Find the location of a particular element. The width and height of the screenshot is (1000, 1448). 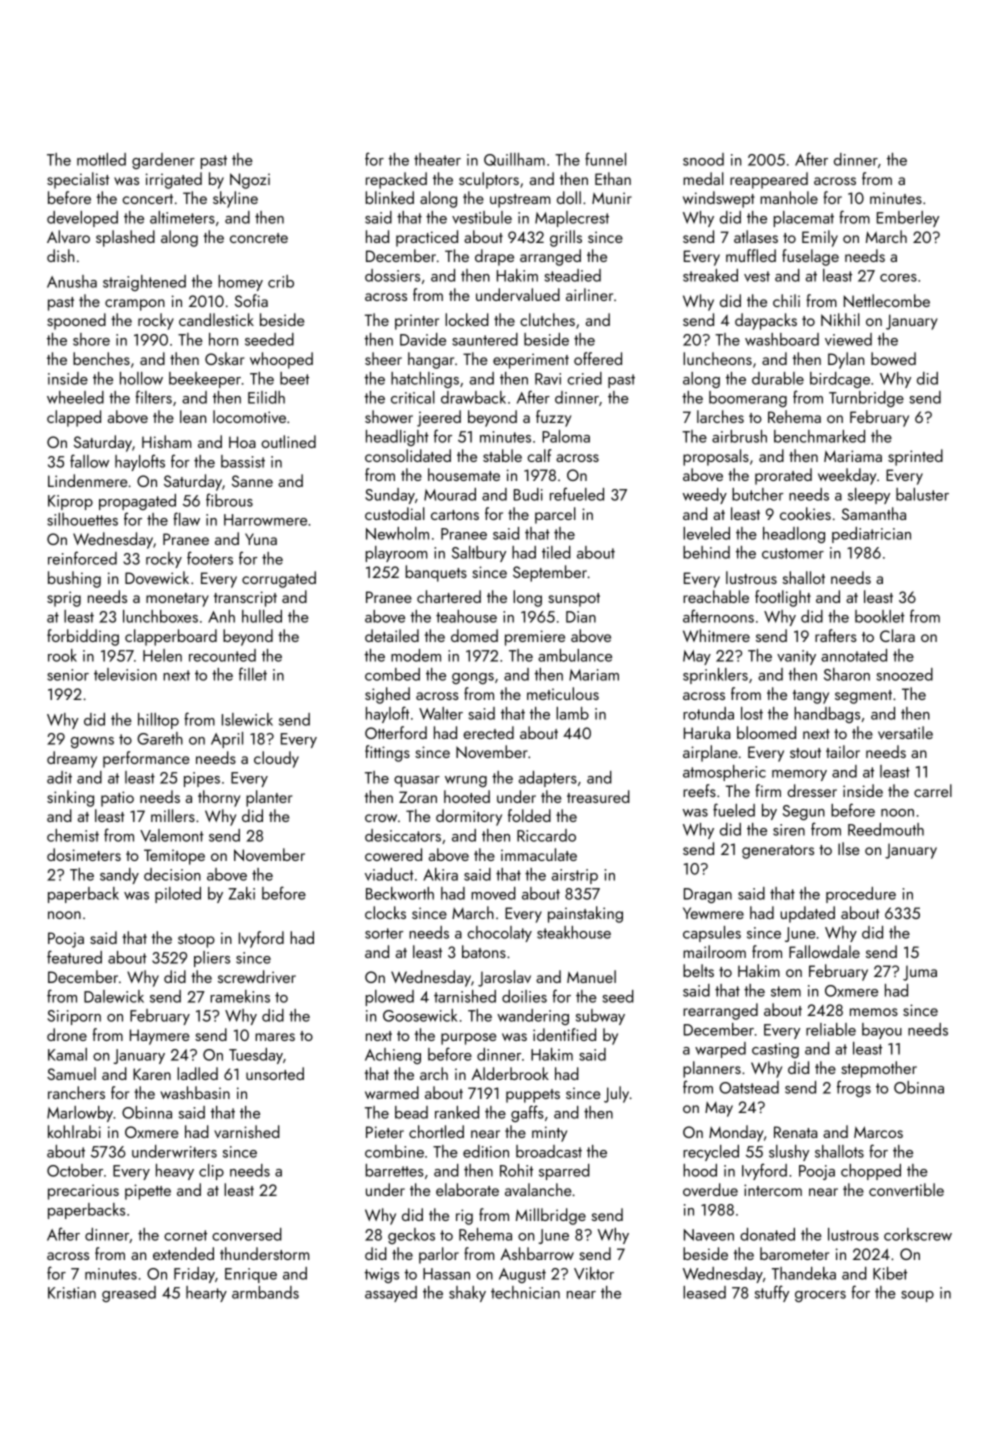

memos is located at coordinates (874, 1012).
